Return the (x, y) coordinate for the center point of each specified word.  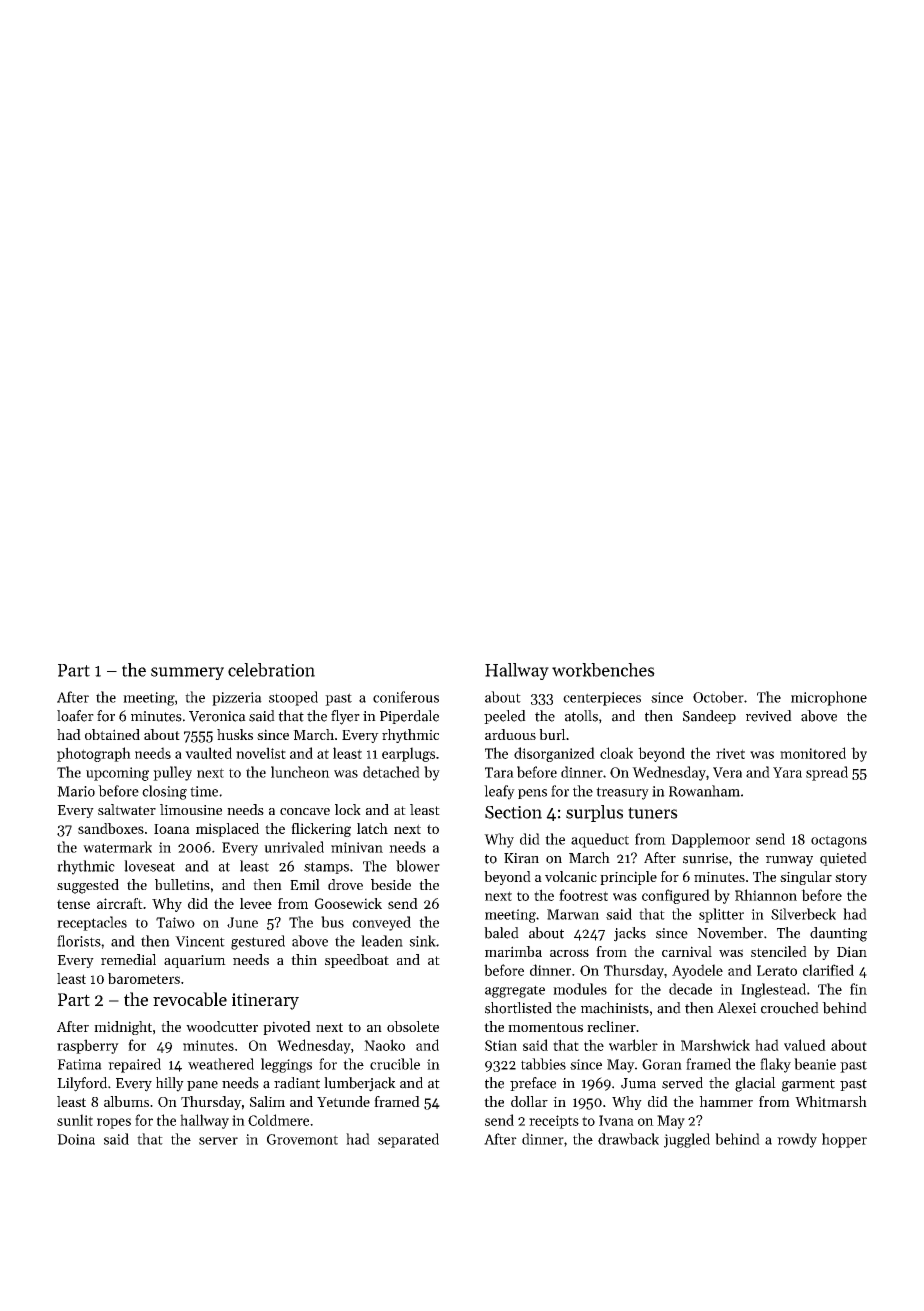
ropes (114, 1123)
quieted (843, 859)
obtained (112, 734)
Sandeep (709, 717)
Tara (499, 772)
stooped (293, 698)
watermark (117, 847)
